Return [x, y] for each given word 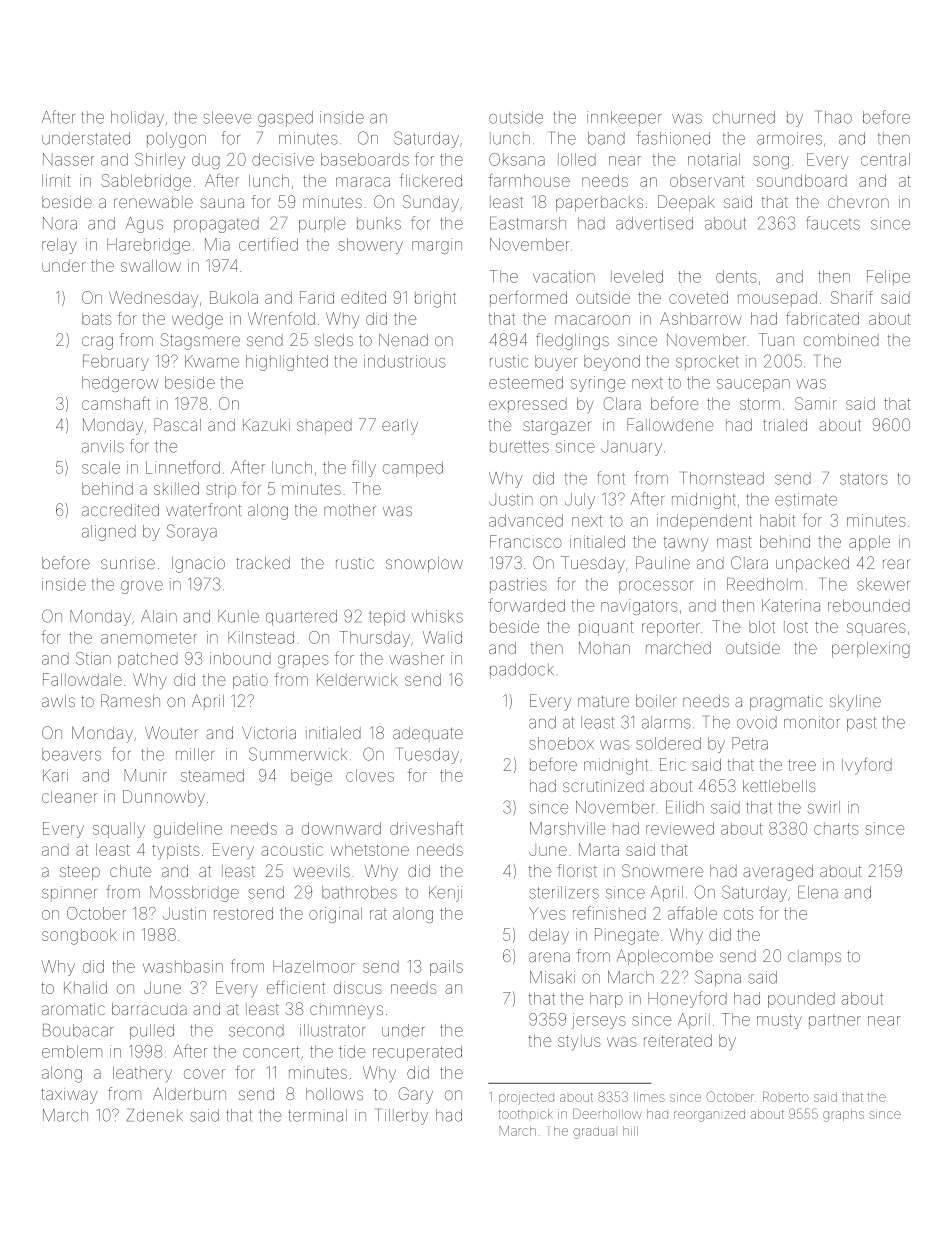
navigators [639, 607]
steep [80, 873]
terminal [317, 1115]
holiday [137, 119]
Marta [599, 849]
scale [101, 467]
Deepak [686, 203]
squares [876, 629]
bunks [379, 223]
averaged [778, 873]
